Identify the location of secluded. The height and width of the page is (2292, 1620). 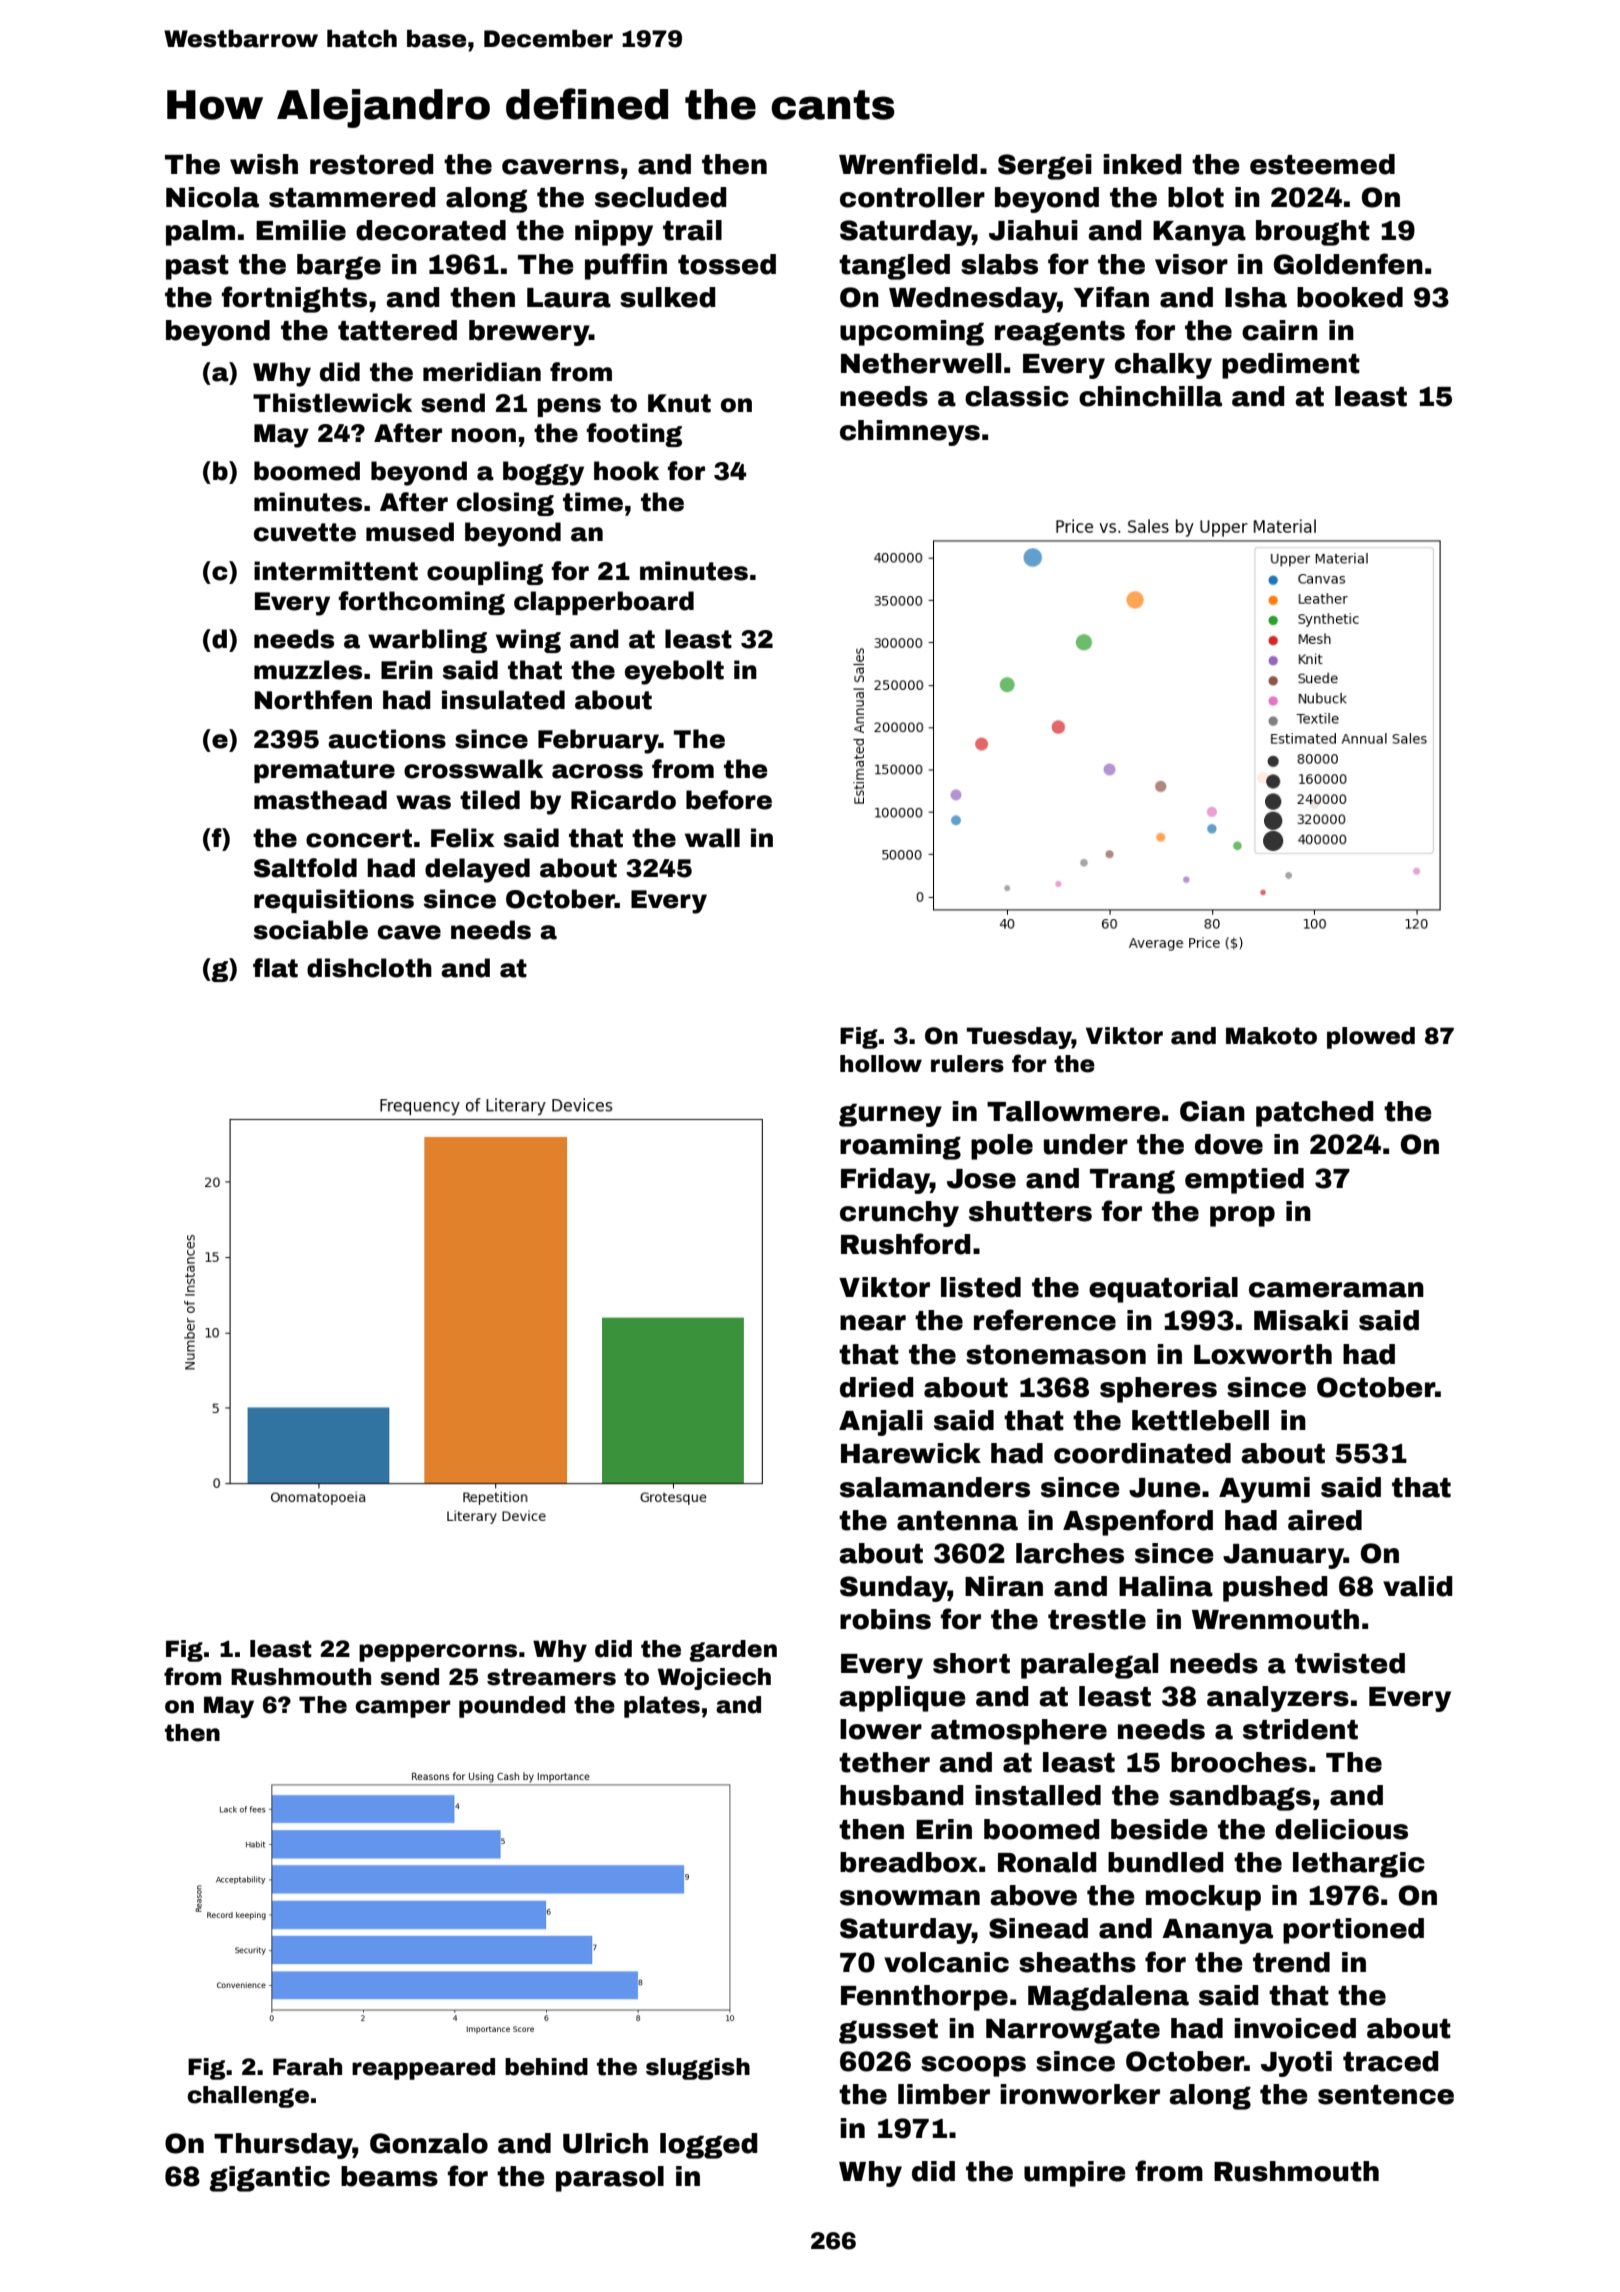
(661, 197).
